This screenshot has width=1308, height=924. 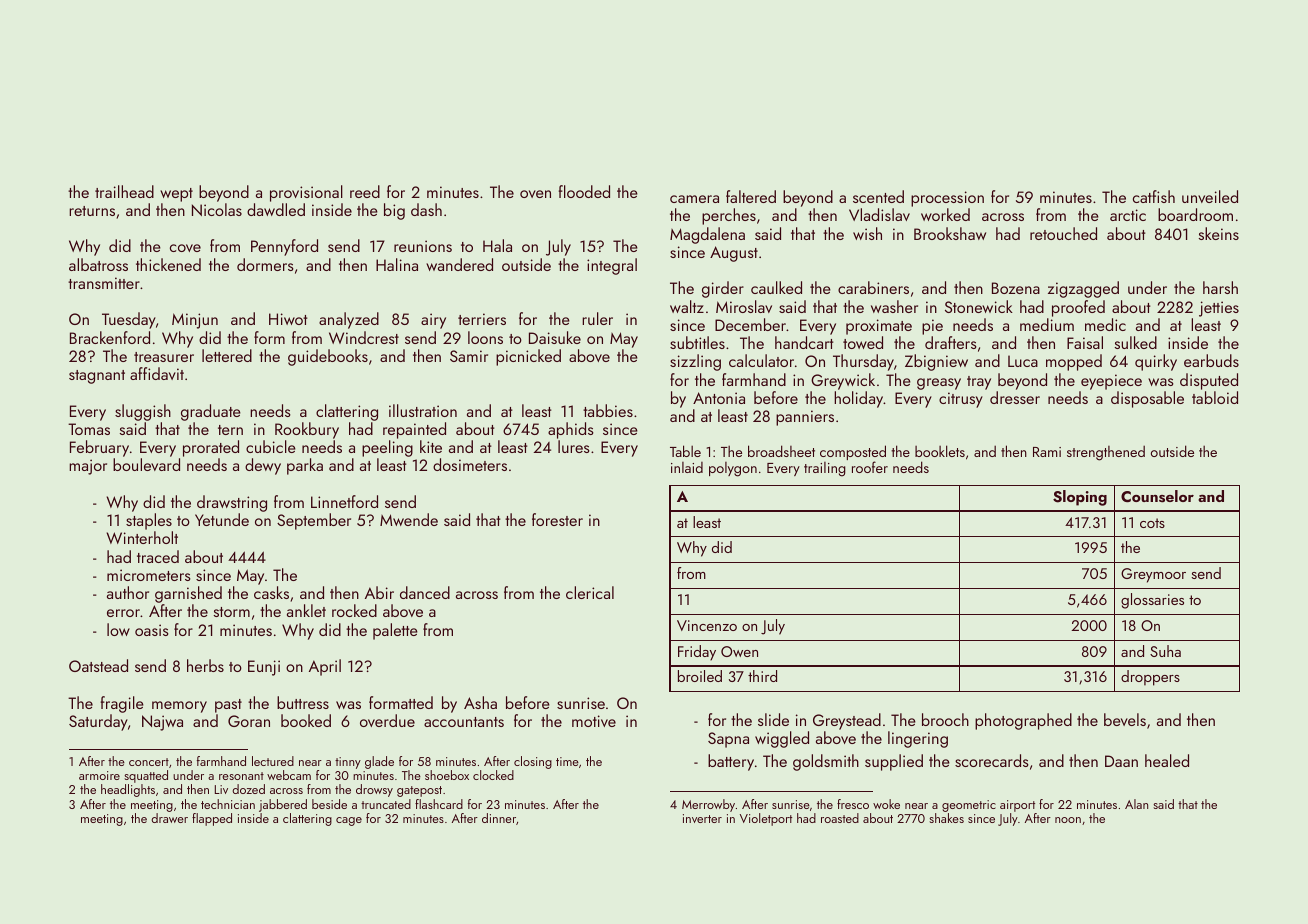 I want to click on scented, so click(x=878, y=196).
